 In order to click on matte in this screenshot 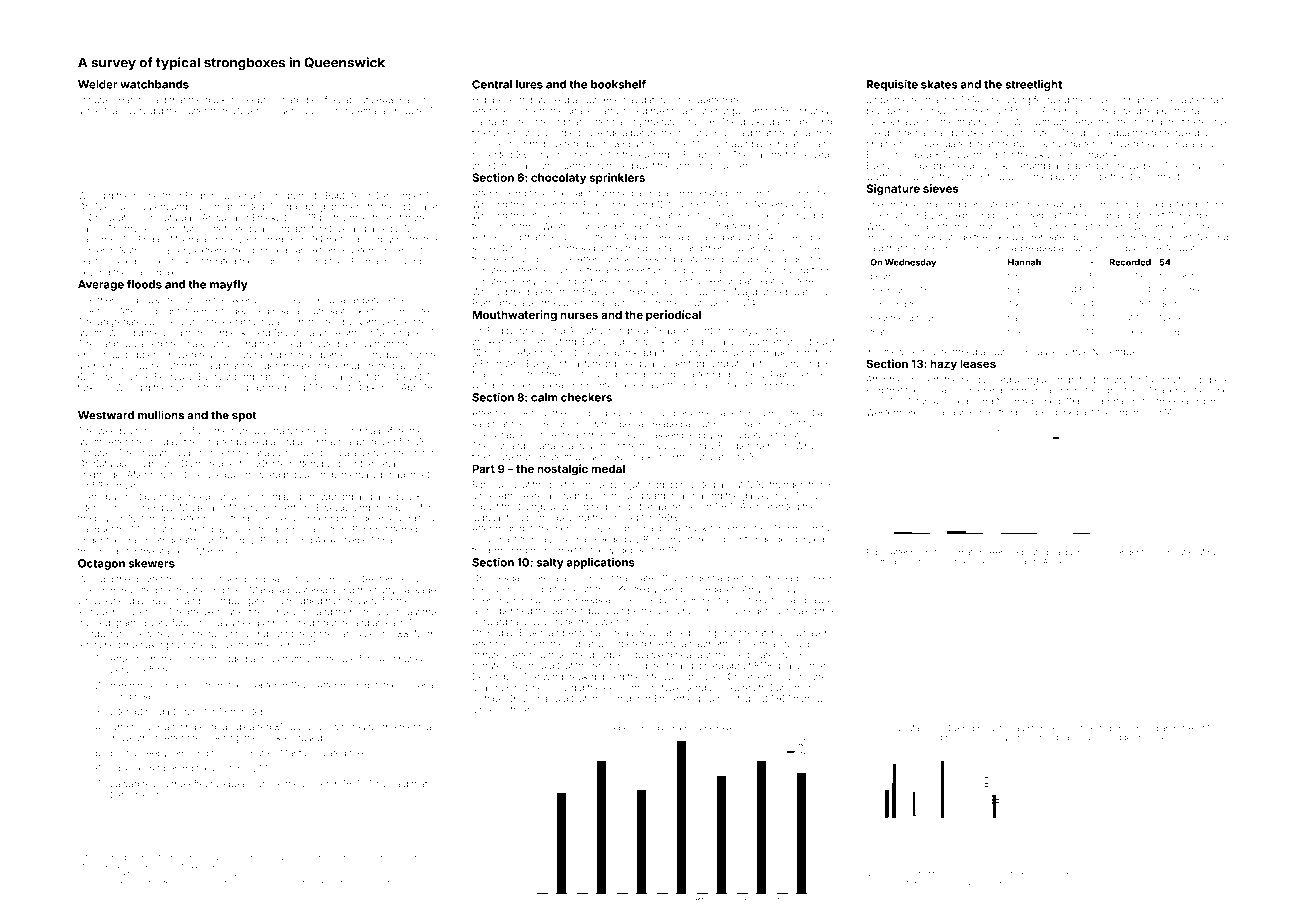, I will do `click(325, 659)`.
